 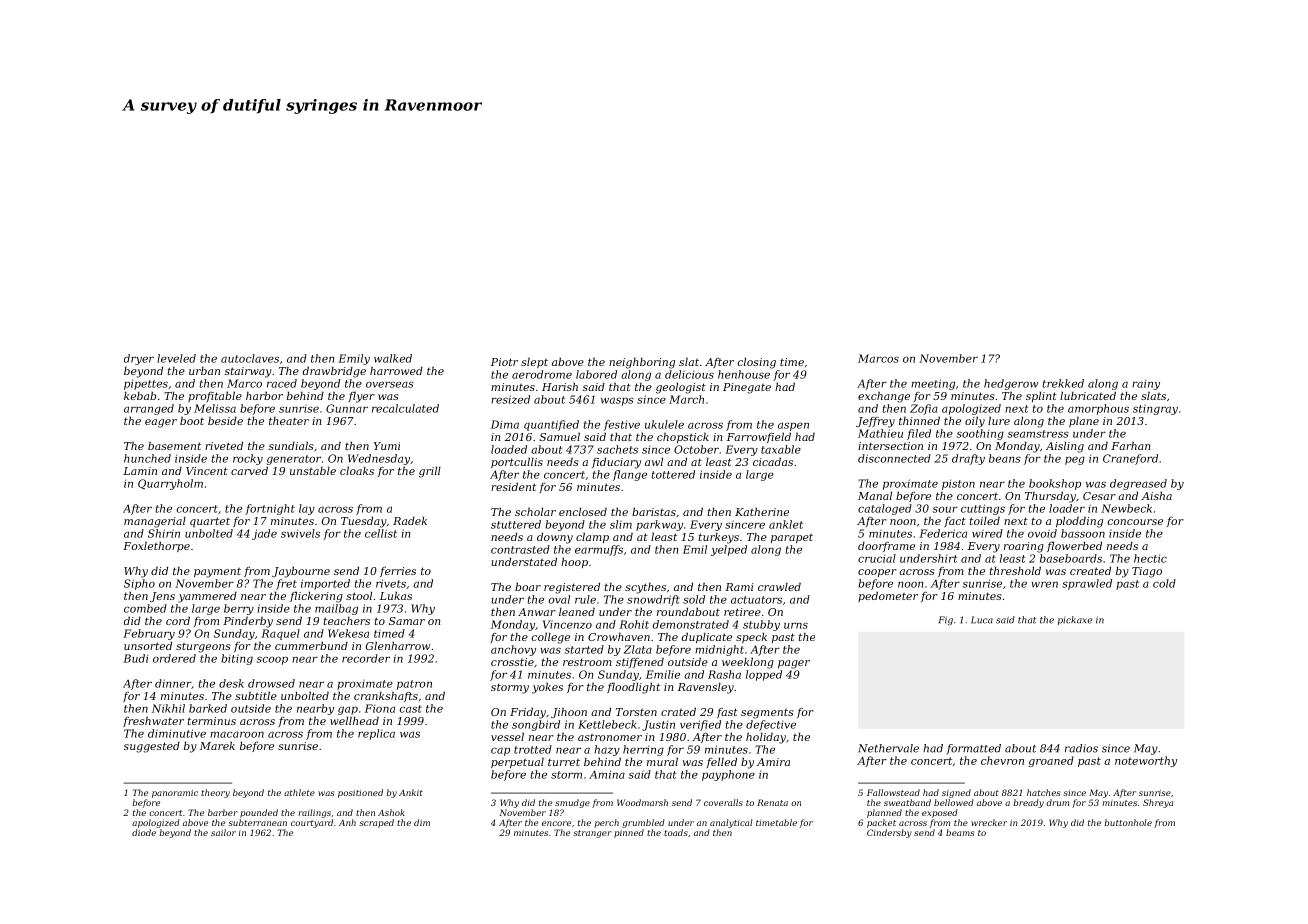 I want to click on Sipho, so click(x=139, y=584).
